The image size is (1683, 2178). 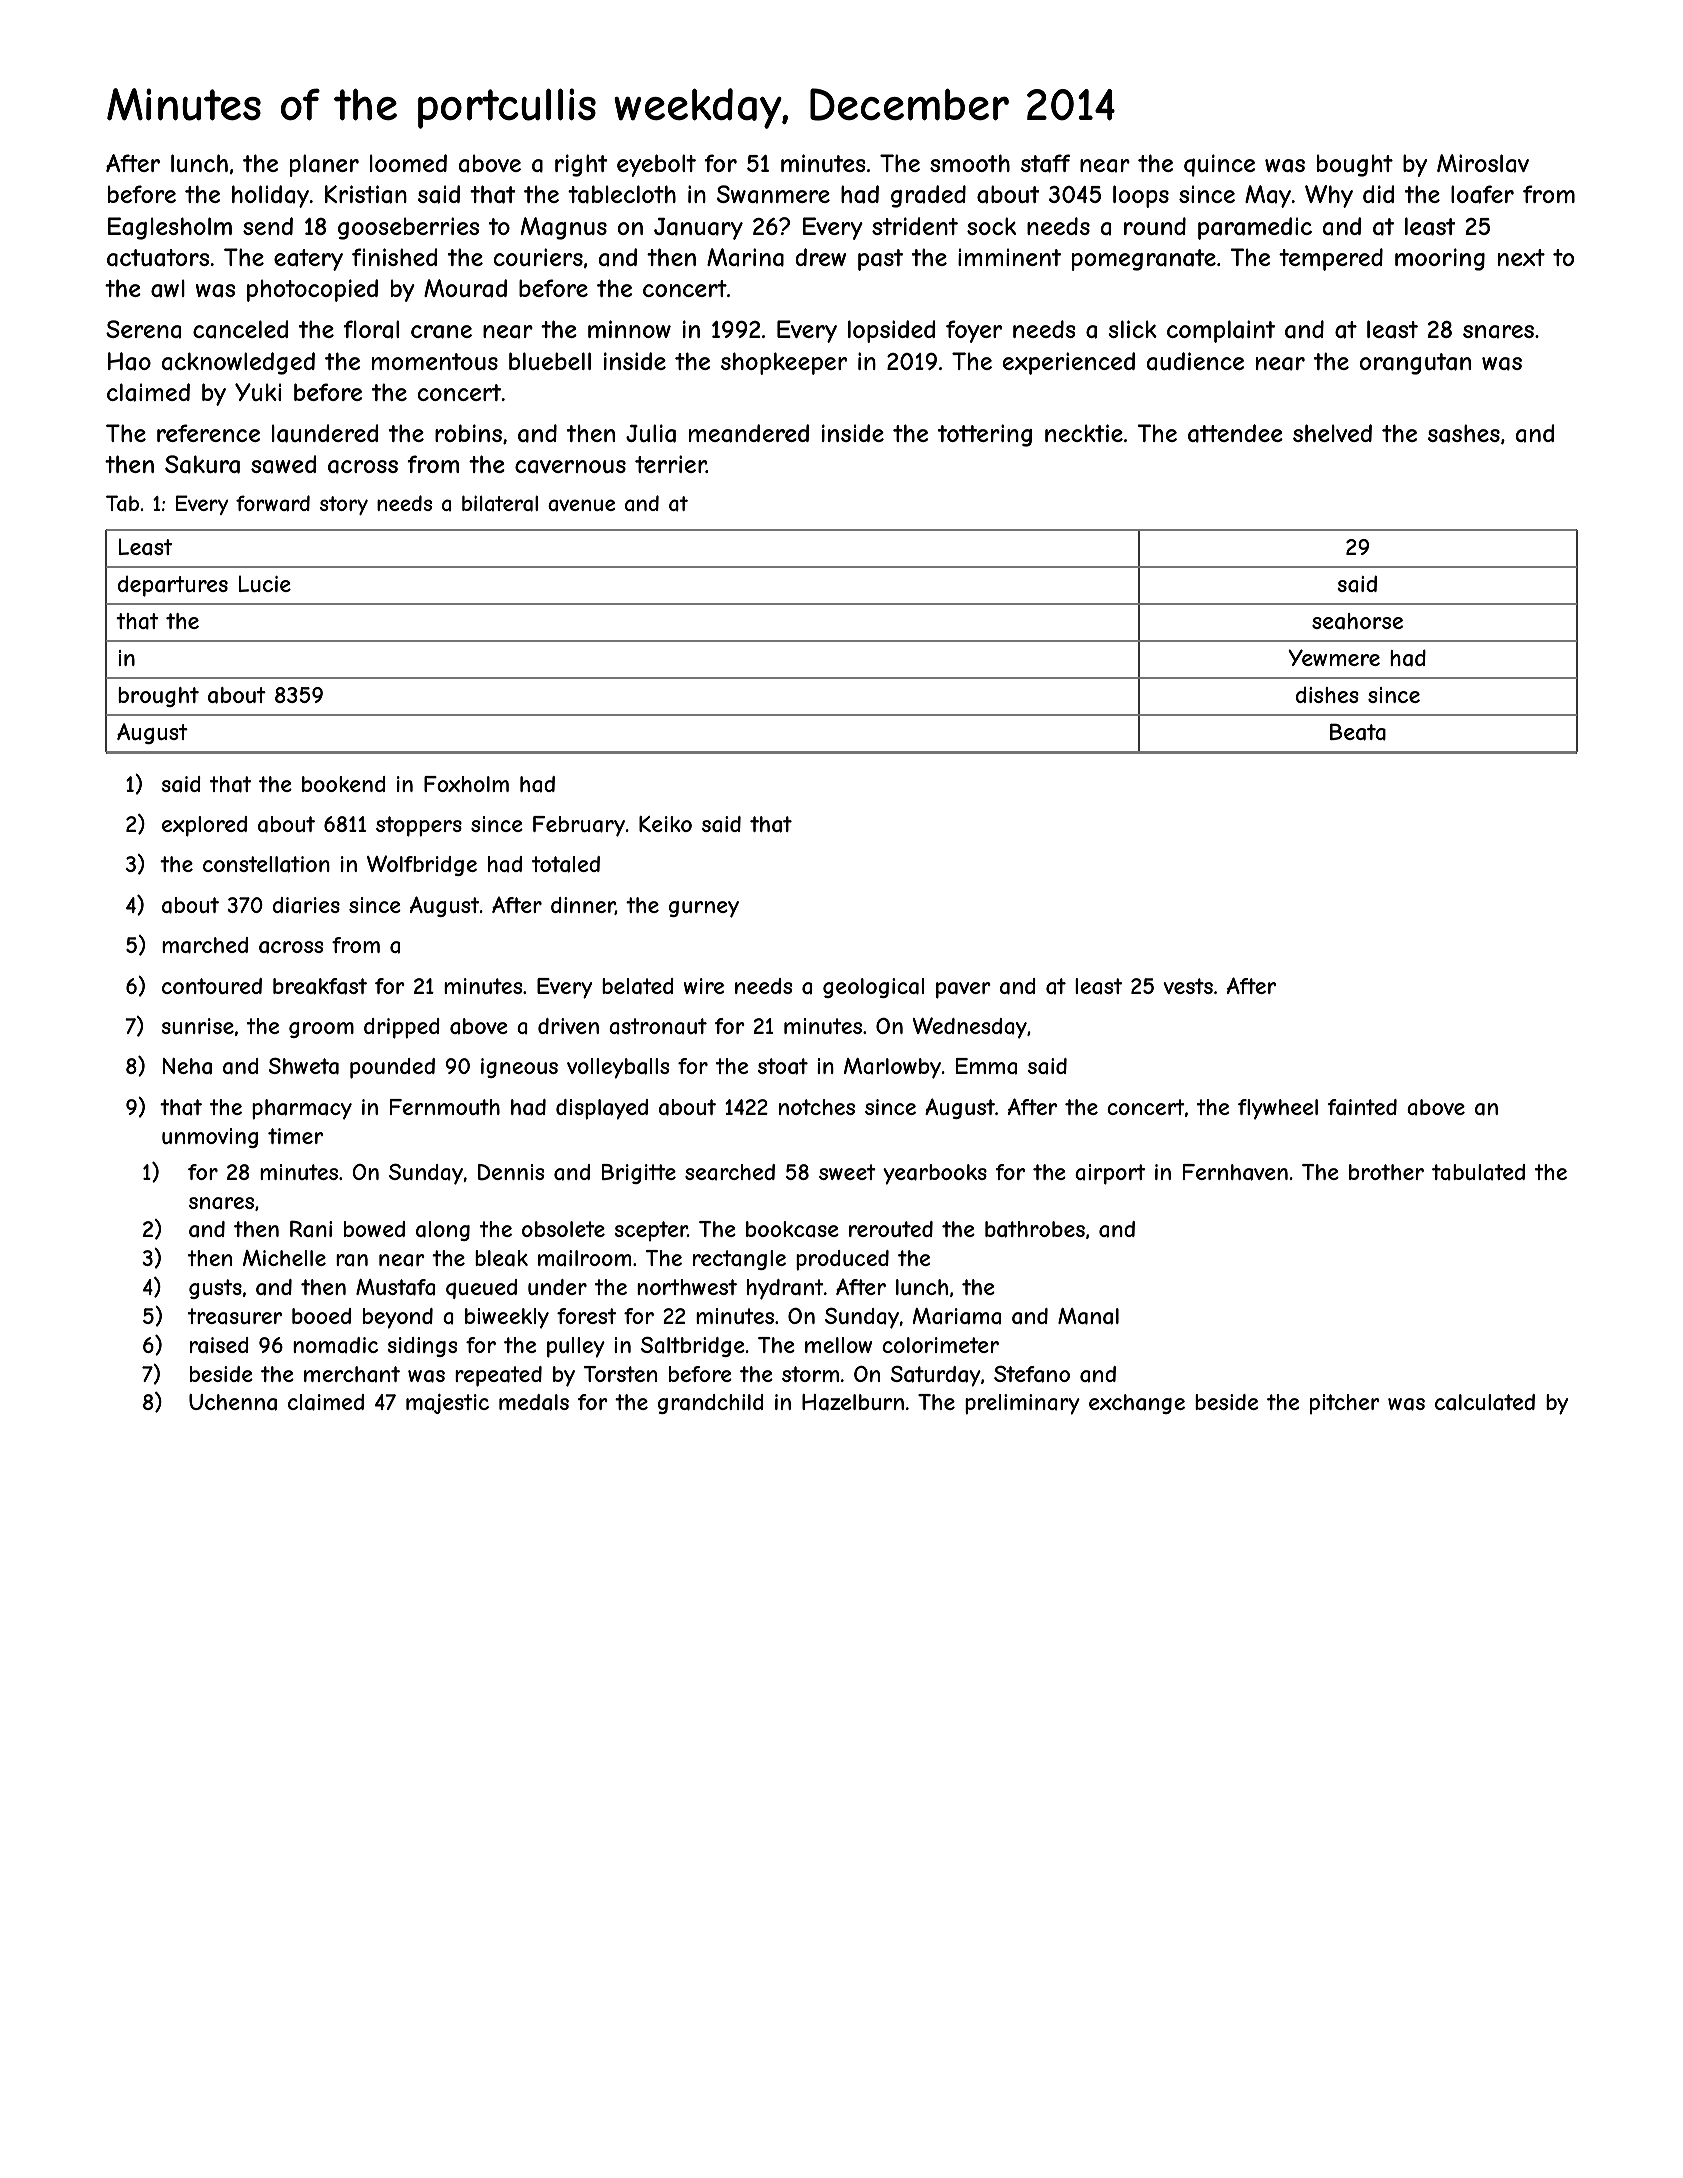 What do you see at coordinates (1386, 1172) in the screenshot?
I see `brother` at bounding box center [1386, 1172].
